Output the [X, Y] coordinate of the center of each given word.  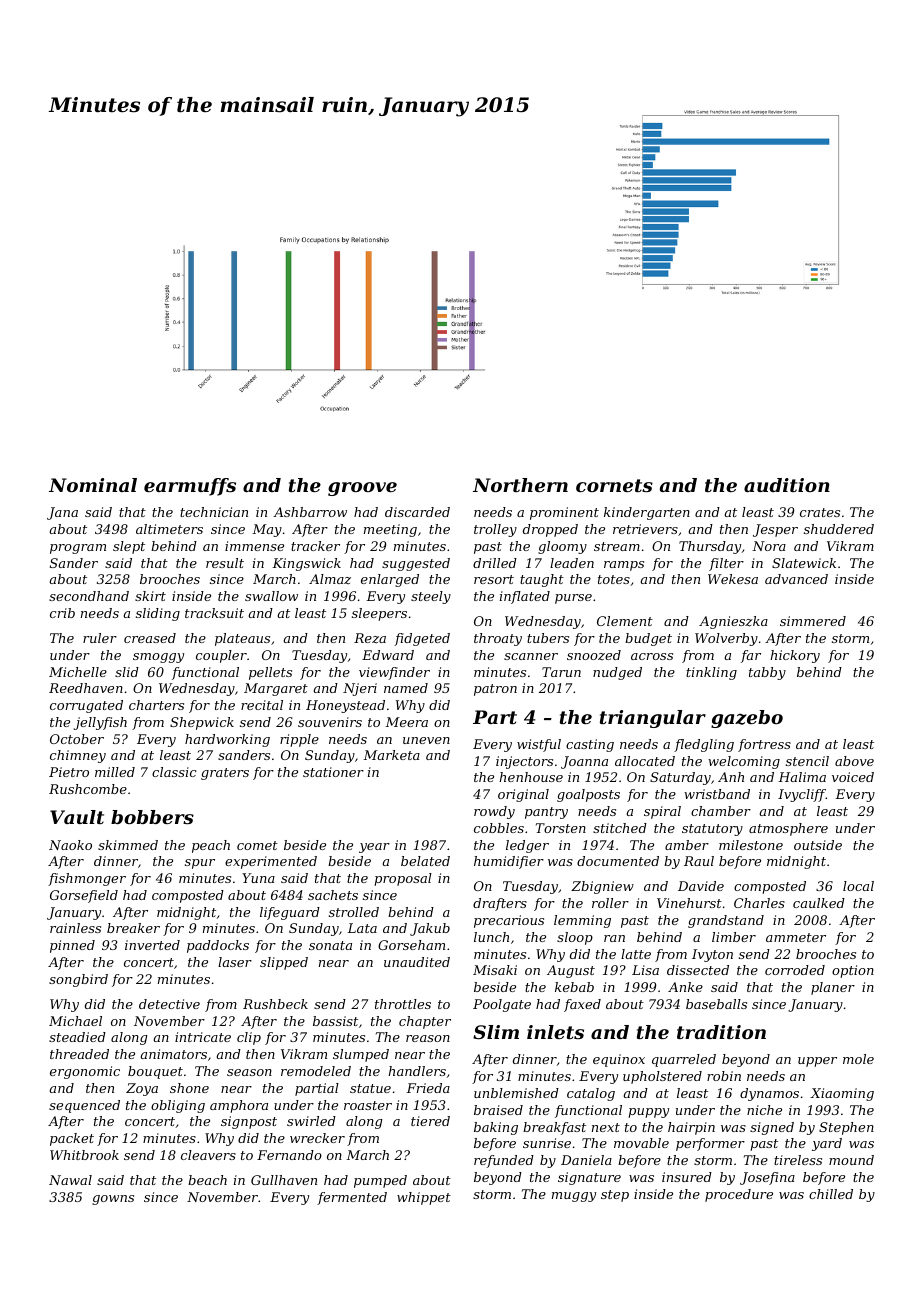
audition [787, 485]
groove [362, 489]
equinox [619, 1060]
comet [257, 845]
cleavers [208, 1155]
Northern [520, 485]
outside [818, 845]
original [523, 795]
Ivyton [712, 955]
